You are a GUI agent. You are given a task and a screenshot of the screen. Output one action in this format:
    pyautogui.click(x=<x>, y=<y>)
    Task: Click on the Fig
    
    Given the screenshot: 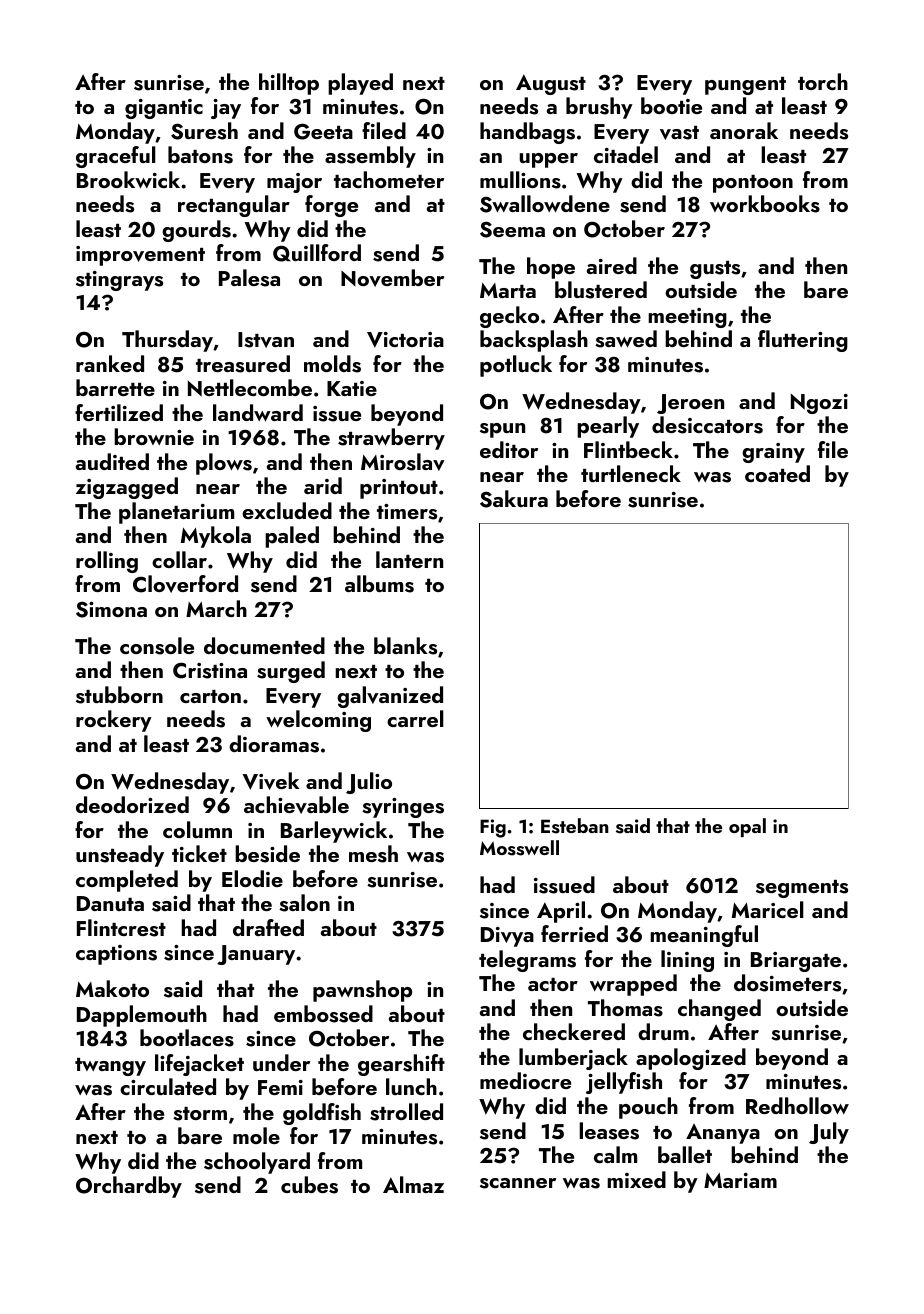 What is the action you would take?
    pyautogui.click(x=493, y=828)
